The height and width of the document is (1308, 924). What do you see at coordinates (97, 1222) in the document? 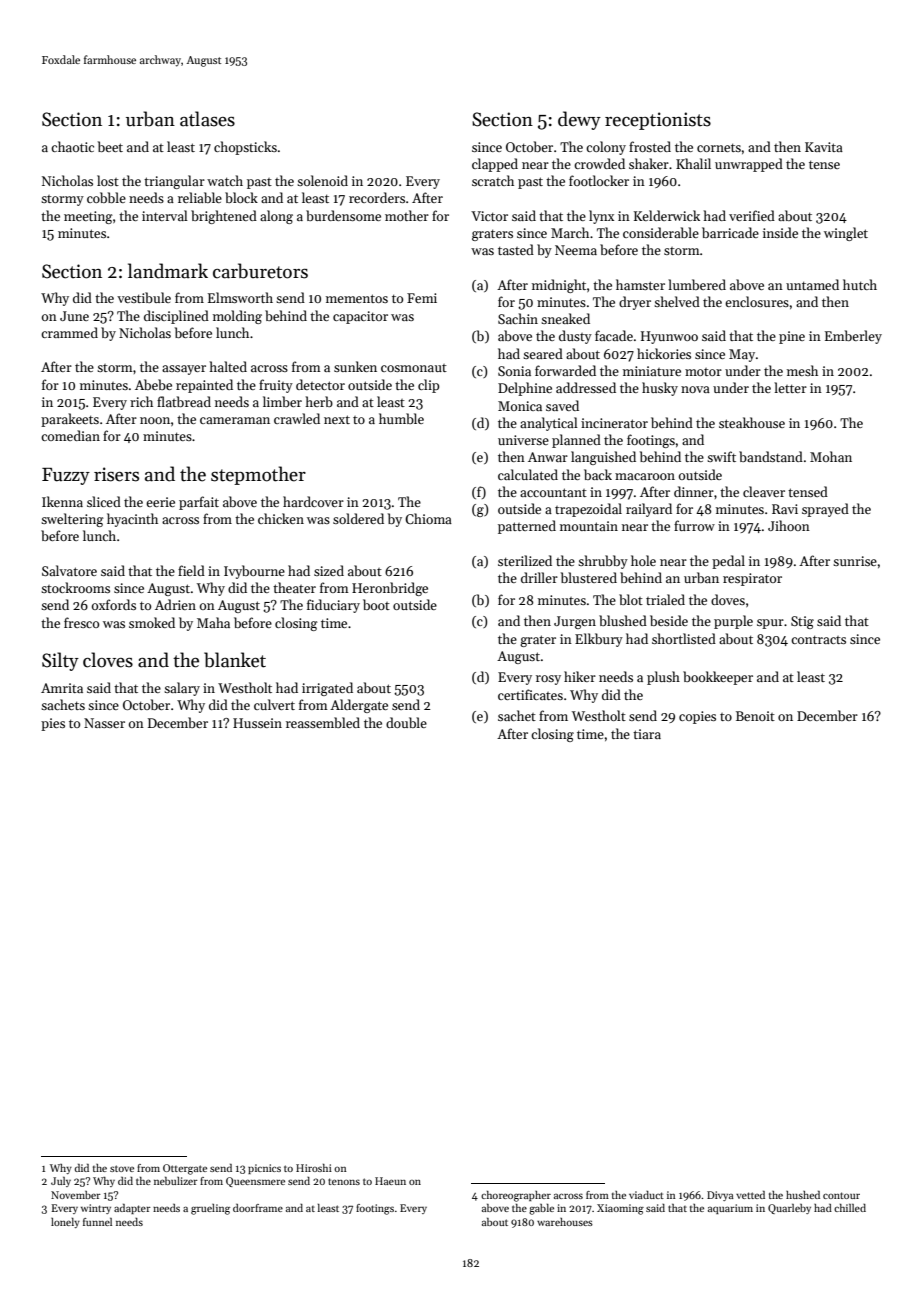
I see `funnel` at bounding box center [97, 1222].
